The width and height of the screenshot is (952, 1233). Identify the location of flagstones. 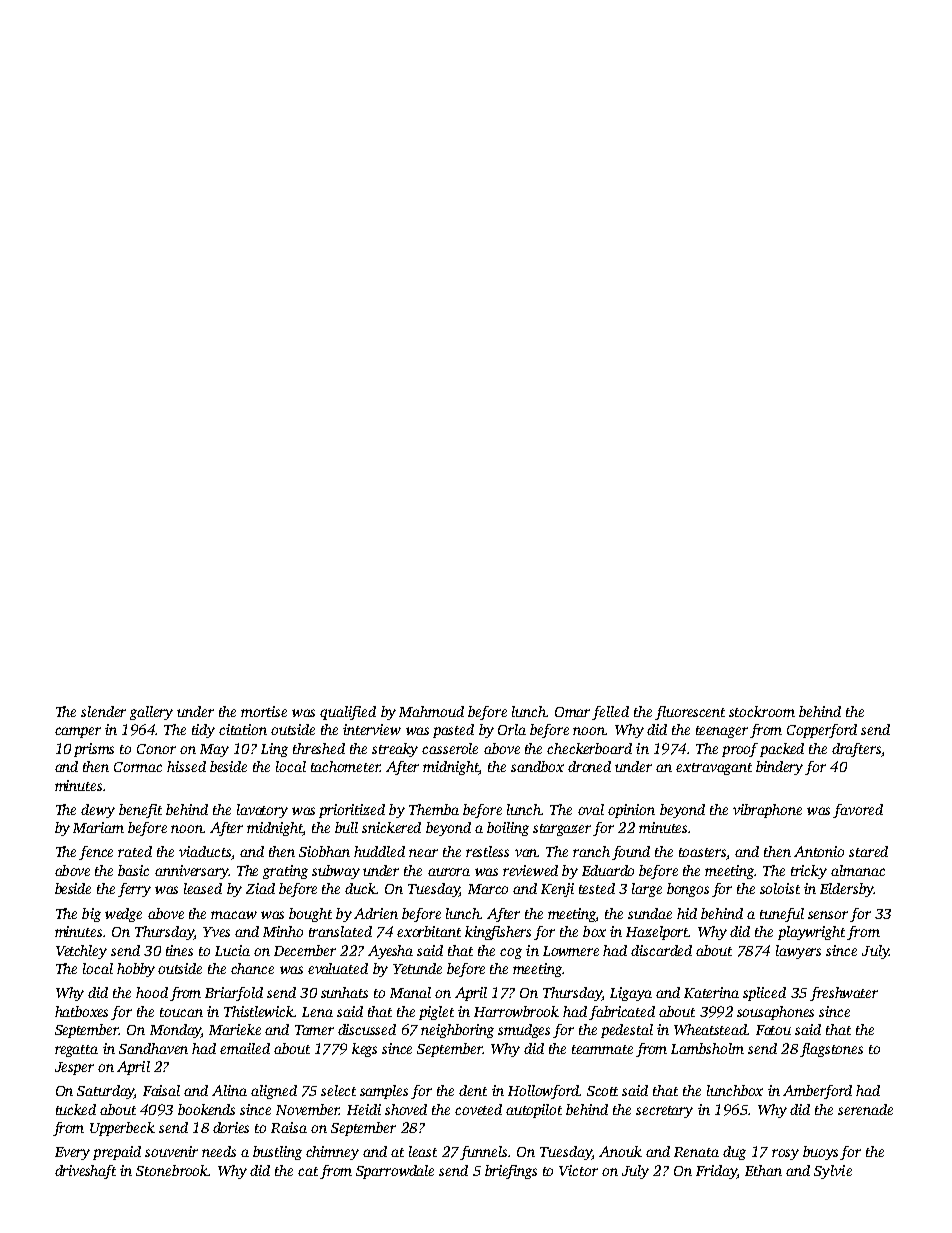
(831, 1050).
